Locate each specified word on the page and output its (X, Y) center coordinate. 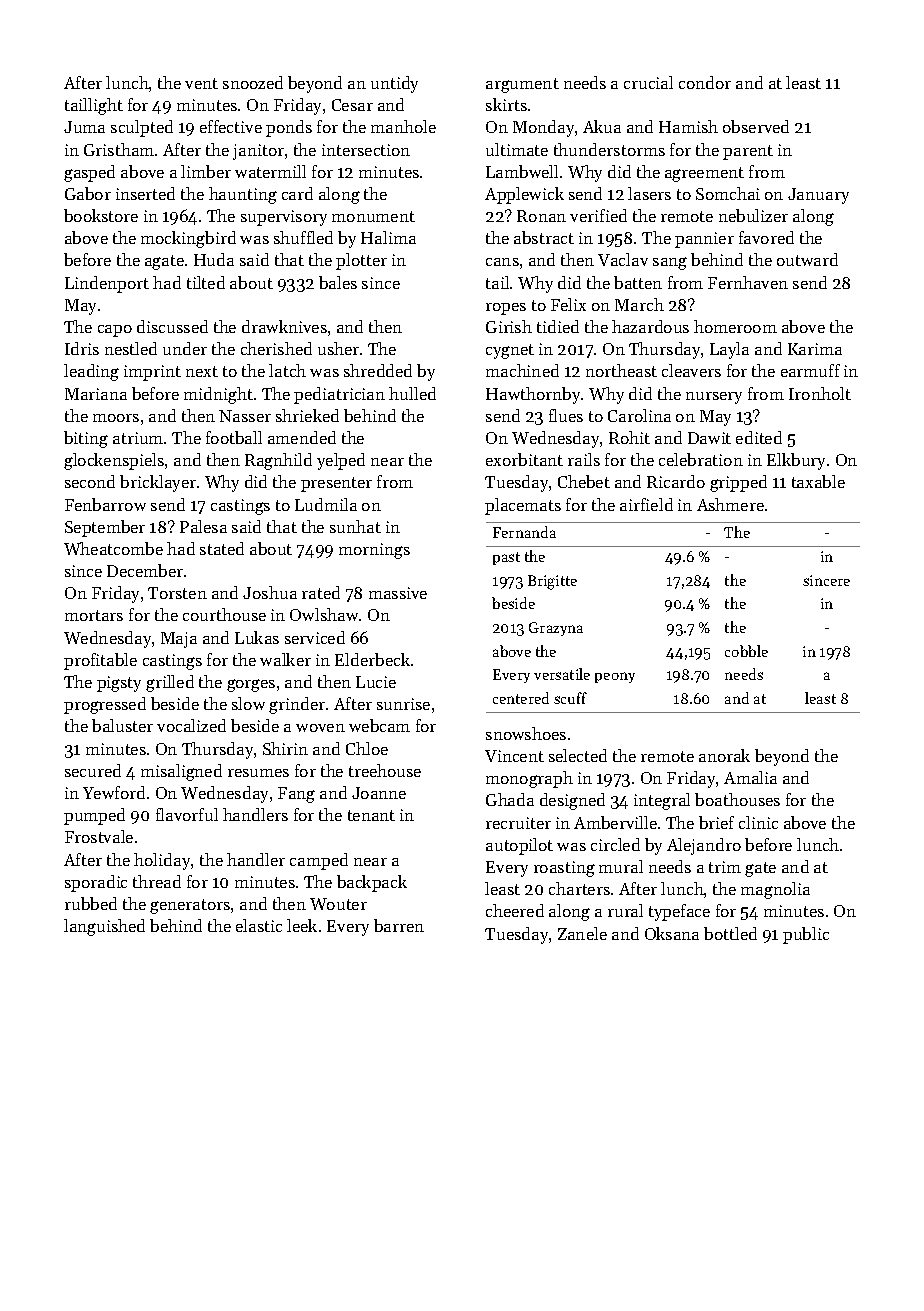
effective (231, 126)
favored (766, 237)
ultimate (517, 149)
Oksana (672, 933)
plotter (361, 261)
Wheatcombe (113, 548)
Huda (214, 259)
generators (190, 906)
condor (705, 82)
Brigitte (552, 582)
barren (399, 925)
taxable (818, 481)
